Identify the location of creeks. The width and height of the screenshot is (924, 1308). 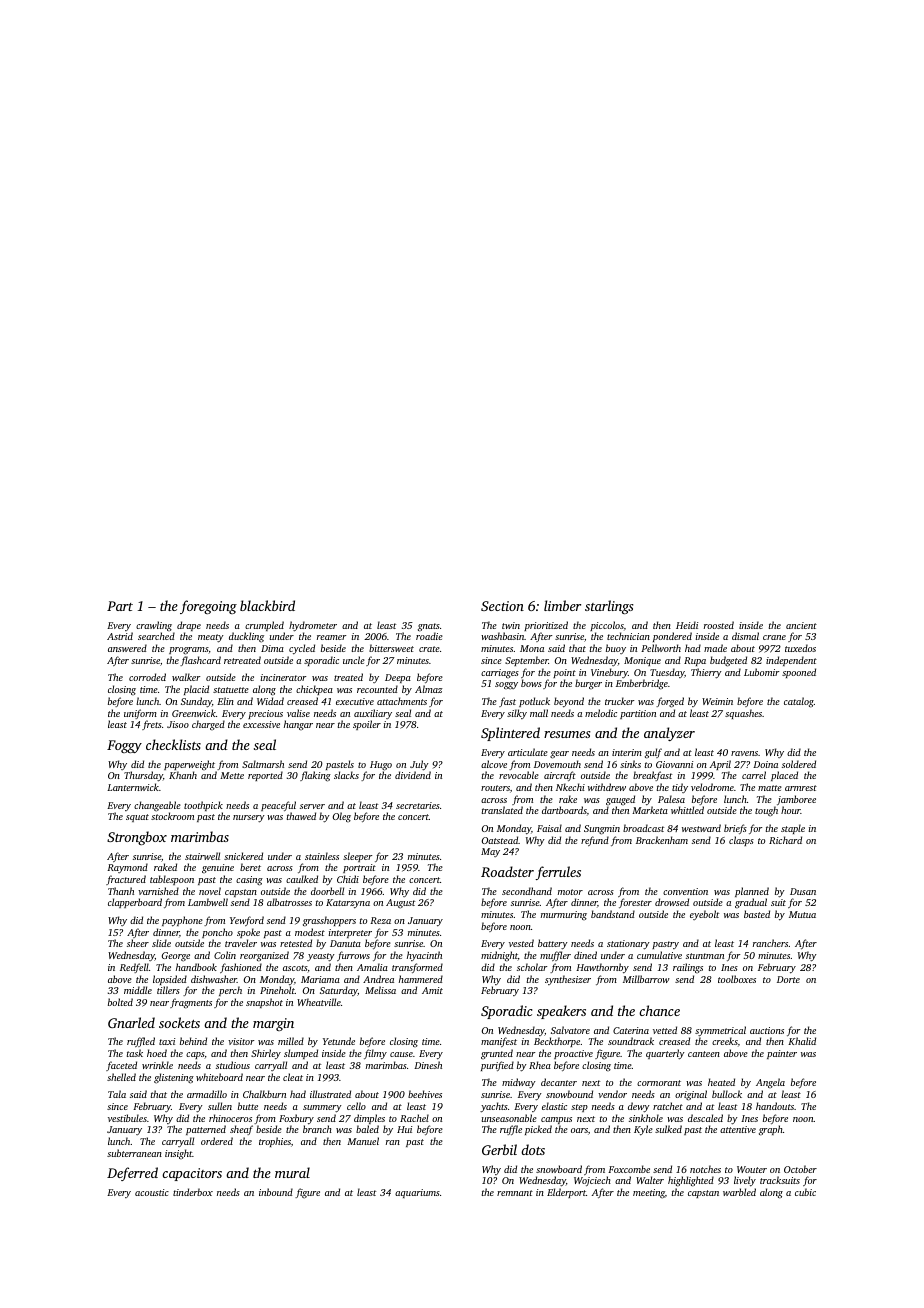
(725, 1041).
